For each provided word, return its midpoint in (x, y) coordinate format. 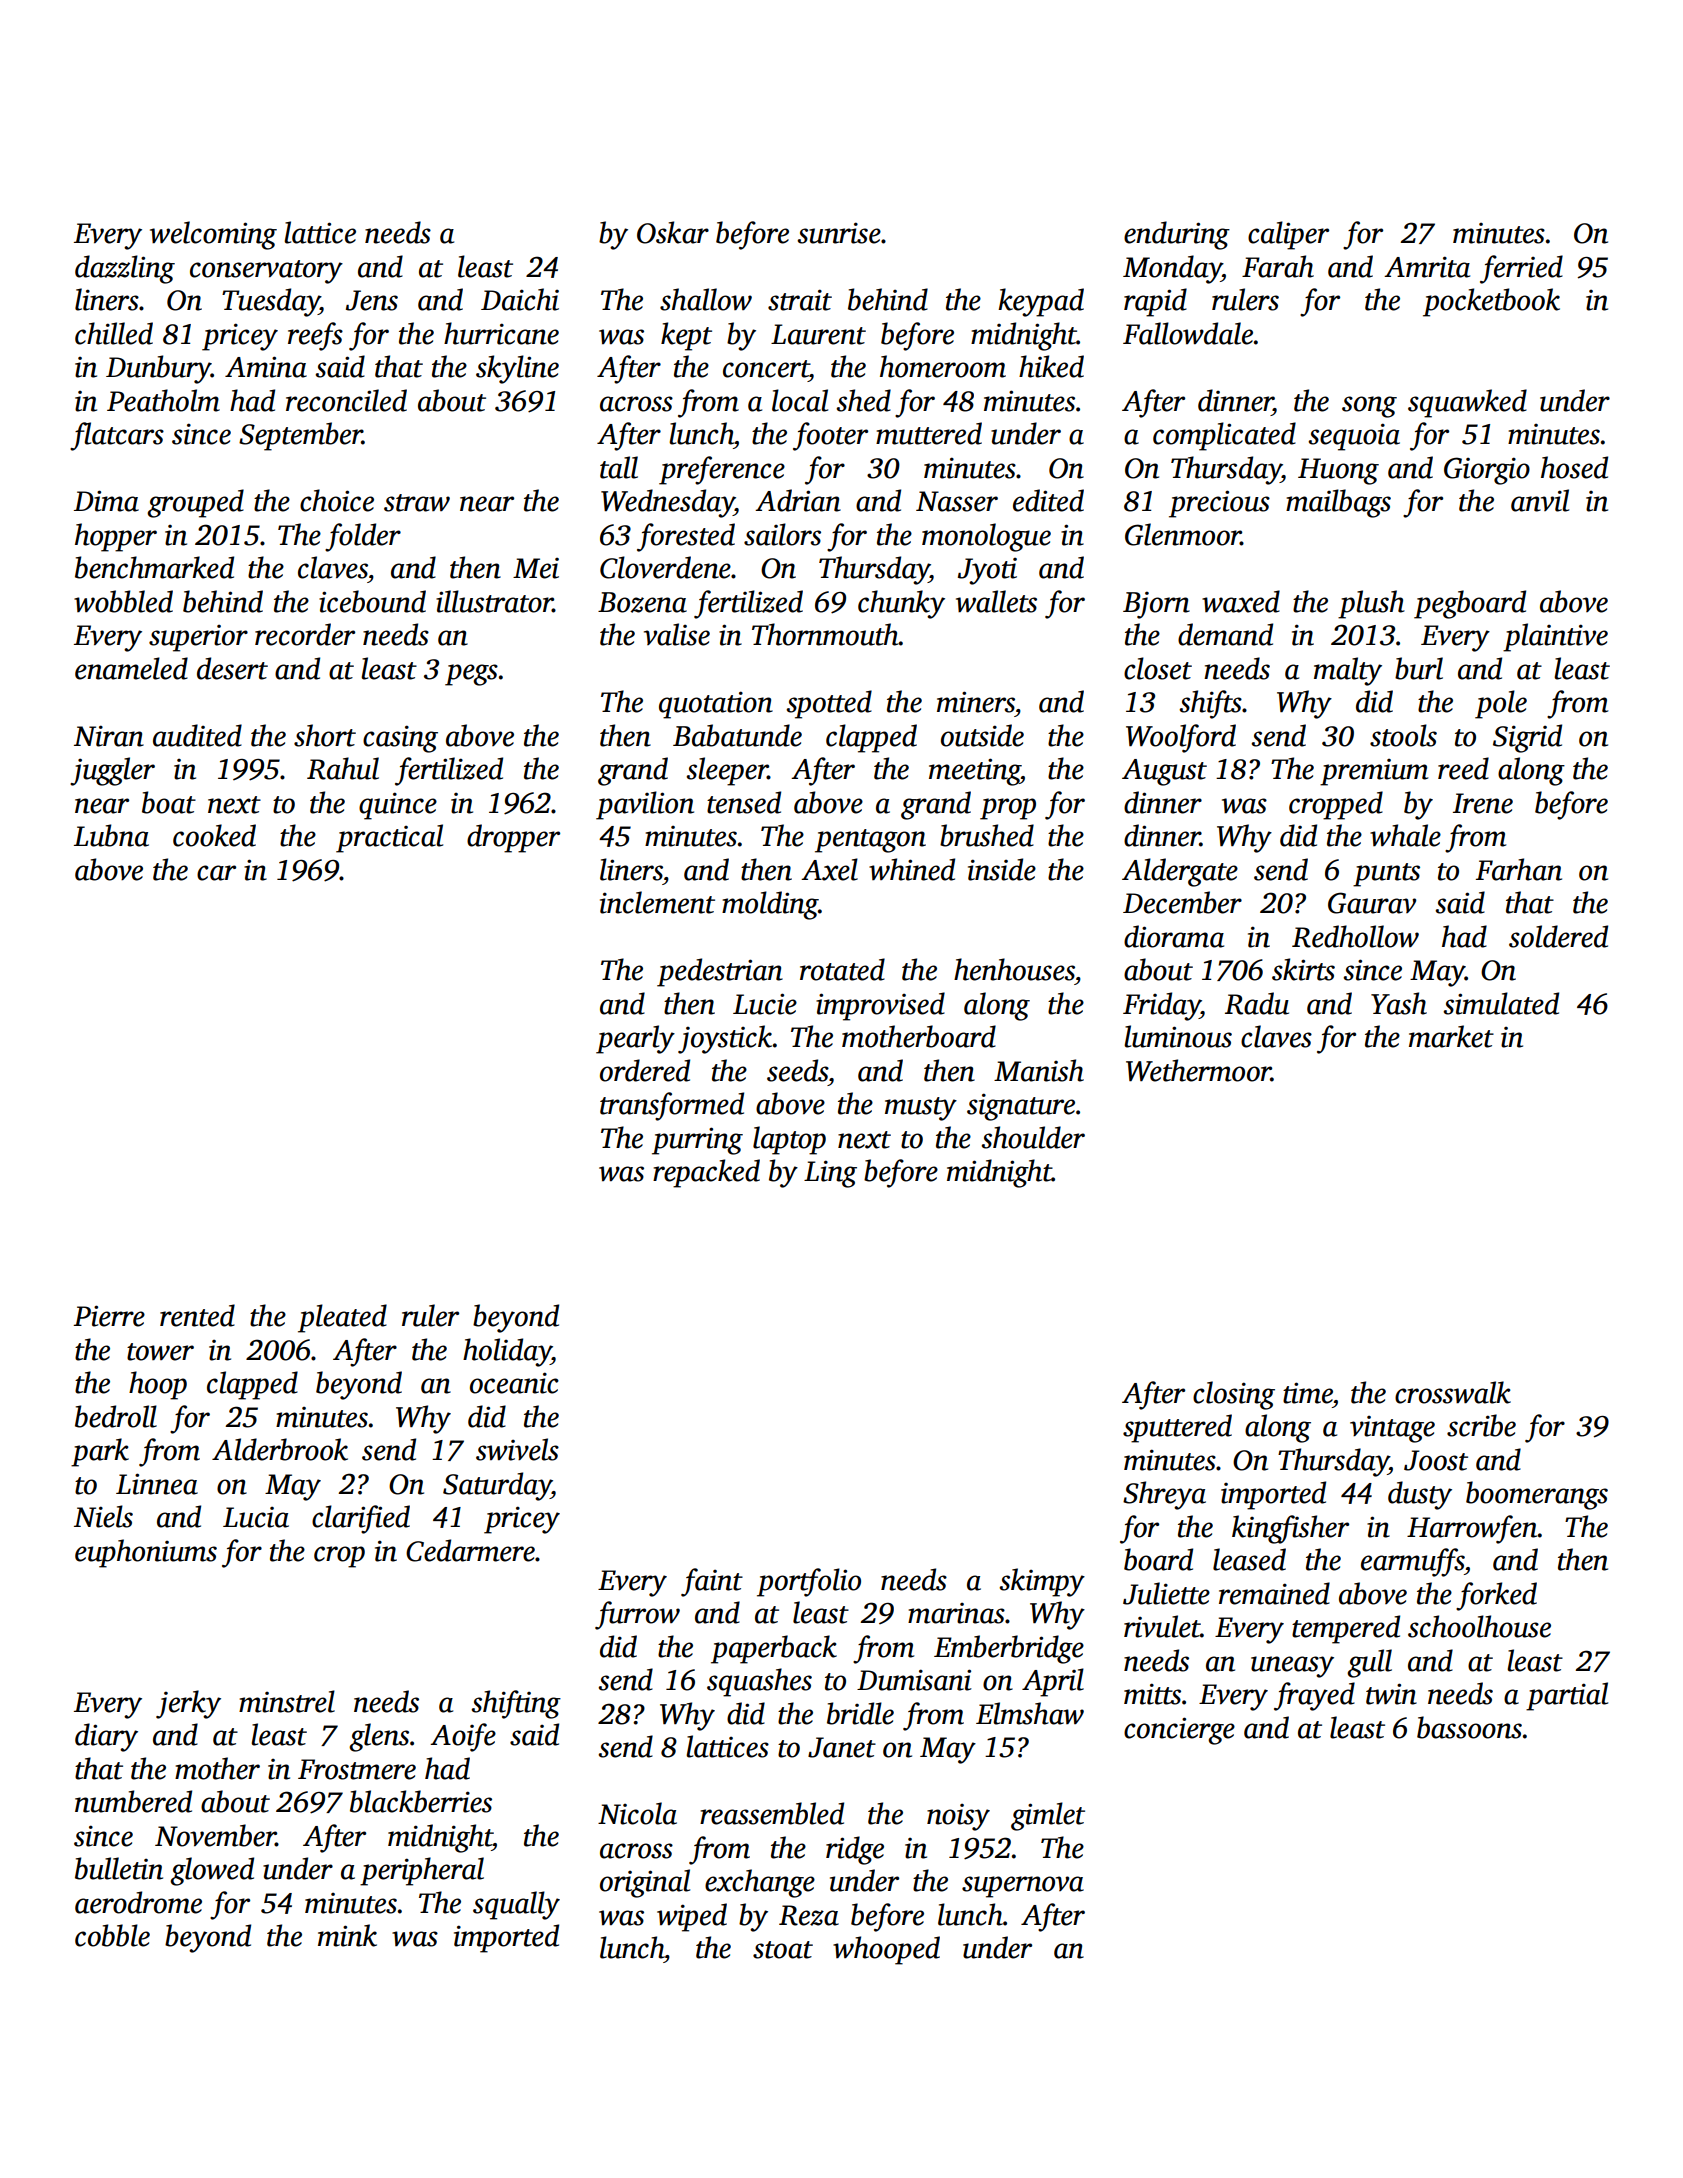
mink (347, 1935)
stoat (783, 1950)
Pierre (109, 1316)
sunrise (839, 233)
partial (1567, 1696)
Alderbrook (280, 1449)
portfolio (809, 1582)
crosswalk (1453, 1392)
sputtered (1177, 1428)
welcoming (213, 235)
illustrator (494, 601)
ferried (1521, 269)
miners (976, 702)
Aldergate (1180, 872)
